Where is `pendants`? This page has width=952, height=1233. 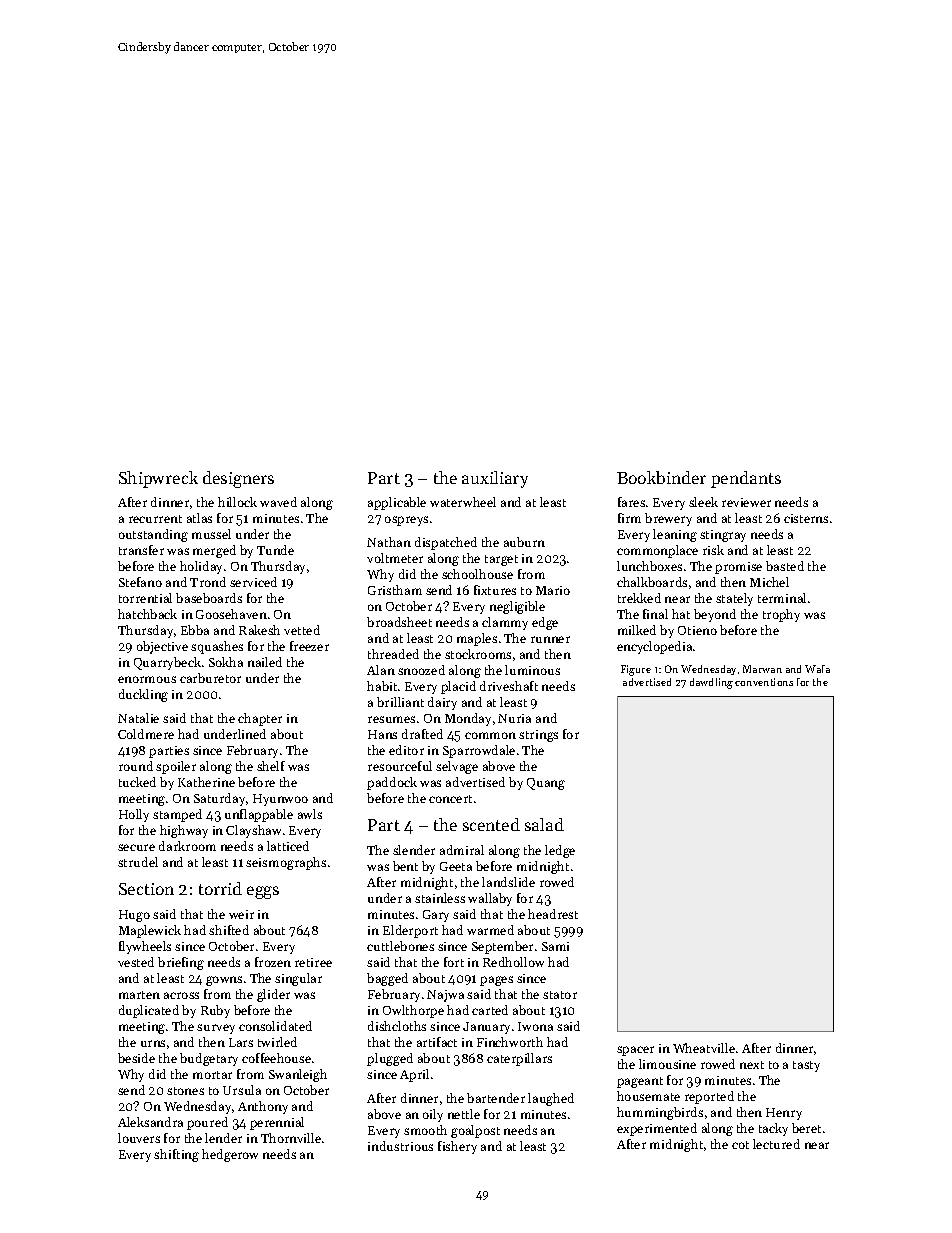 pendants is located at coordinates (746, 479).
